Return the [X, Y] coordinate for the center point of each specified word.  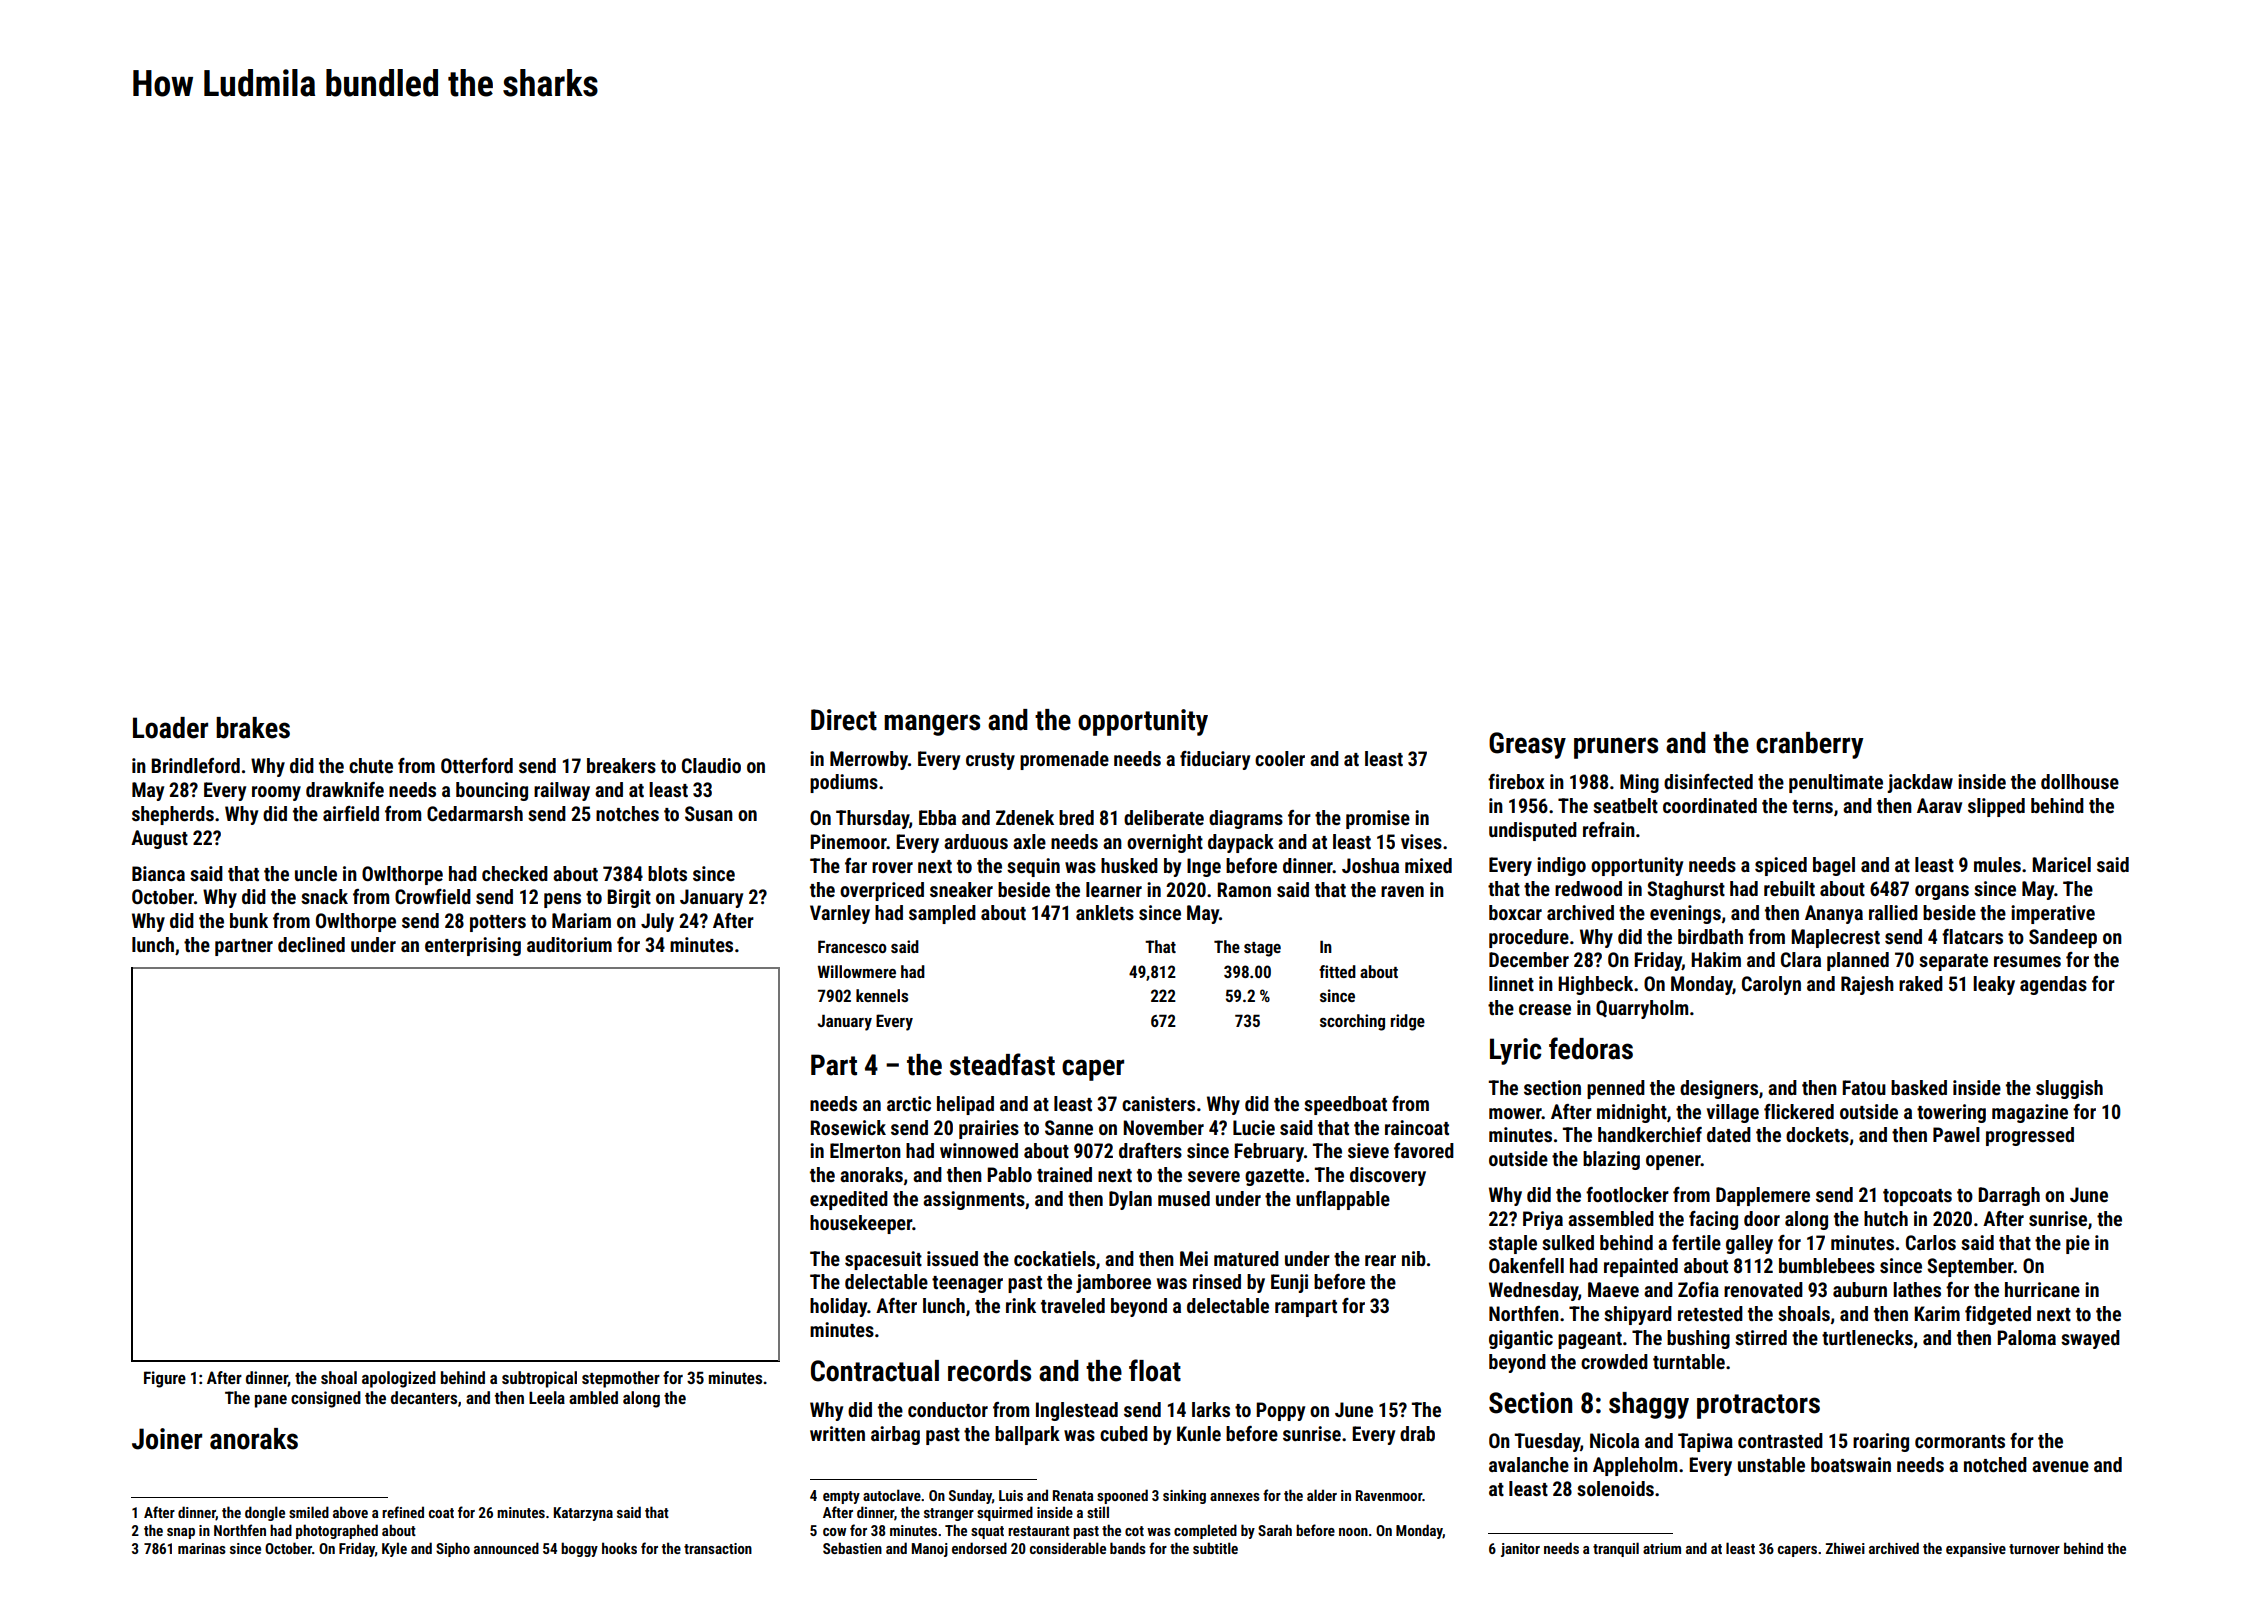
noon [1353, 1532]
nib [1414, 1258]
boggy [579, 1549]
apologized [399, 1379]
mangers [932, 725]
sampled [942, 914]
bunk [249, 920]
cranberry [1810, 745]
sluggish [2069, 1089]
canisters [1158, 1103]
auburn [1860, 1289]
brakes [253, 728]
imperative [2053, 914]
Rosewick [848, 1127]
